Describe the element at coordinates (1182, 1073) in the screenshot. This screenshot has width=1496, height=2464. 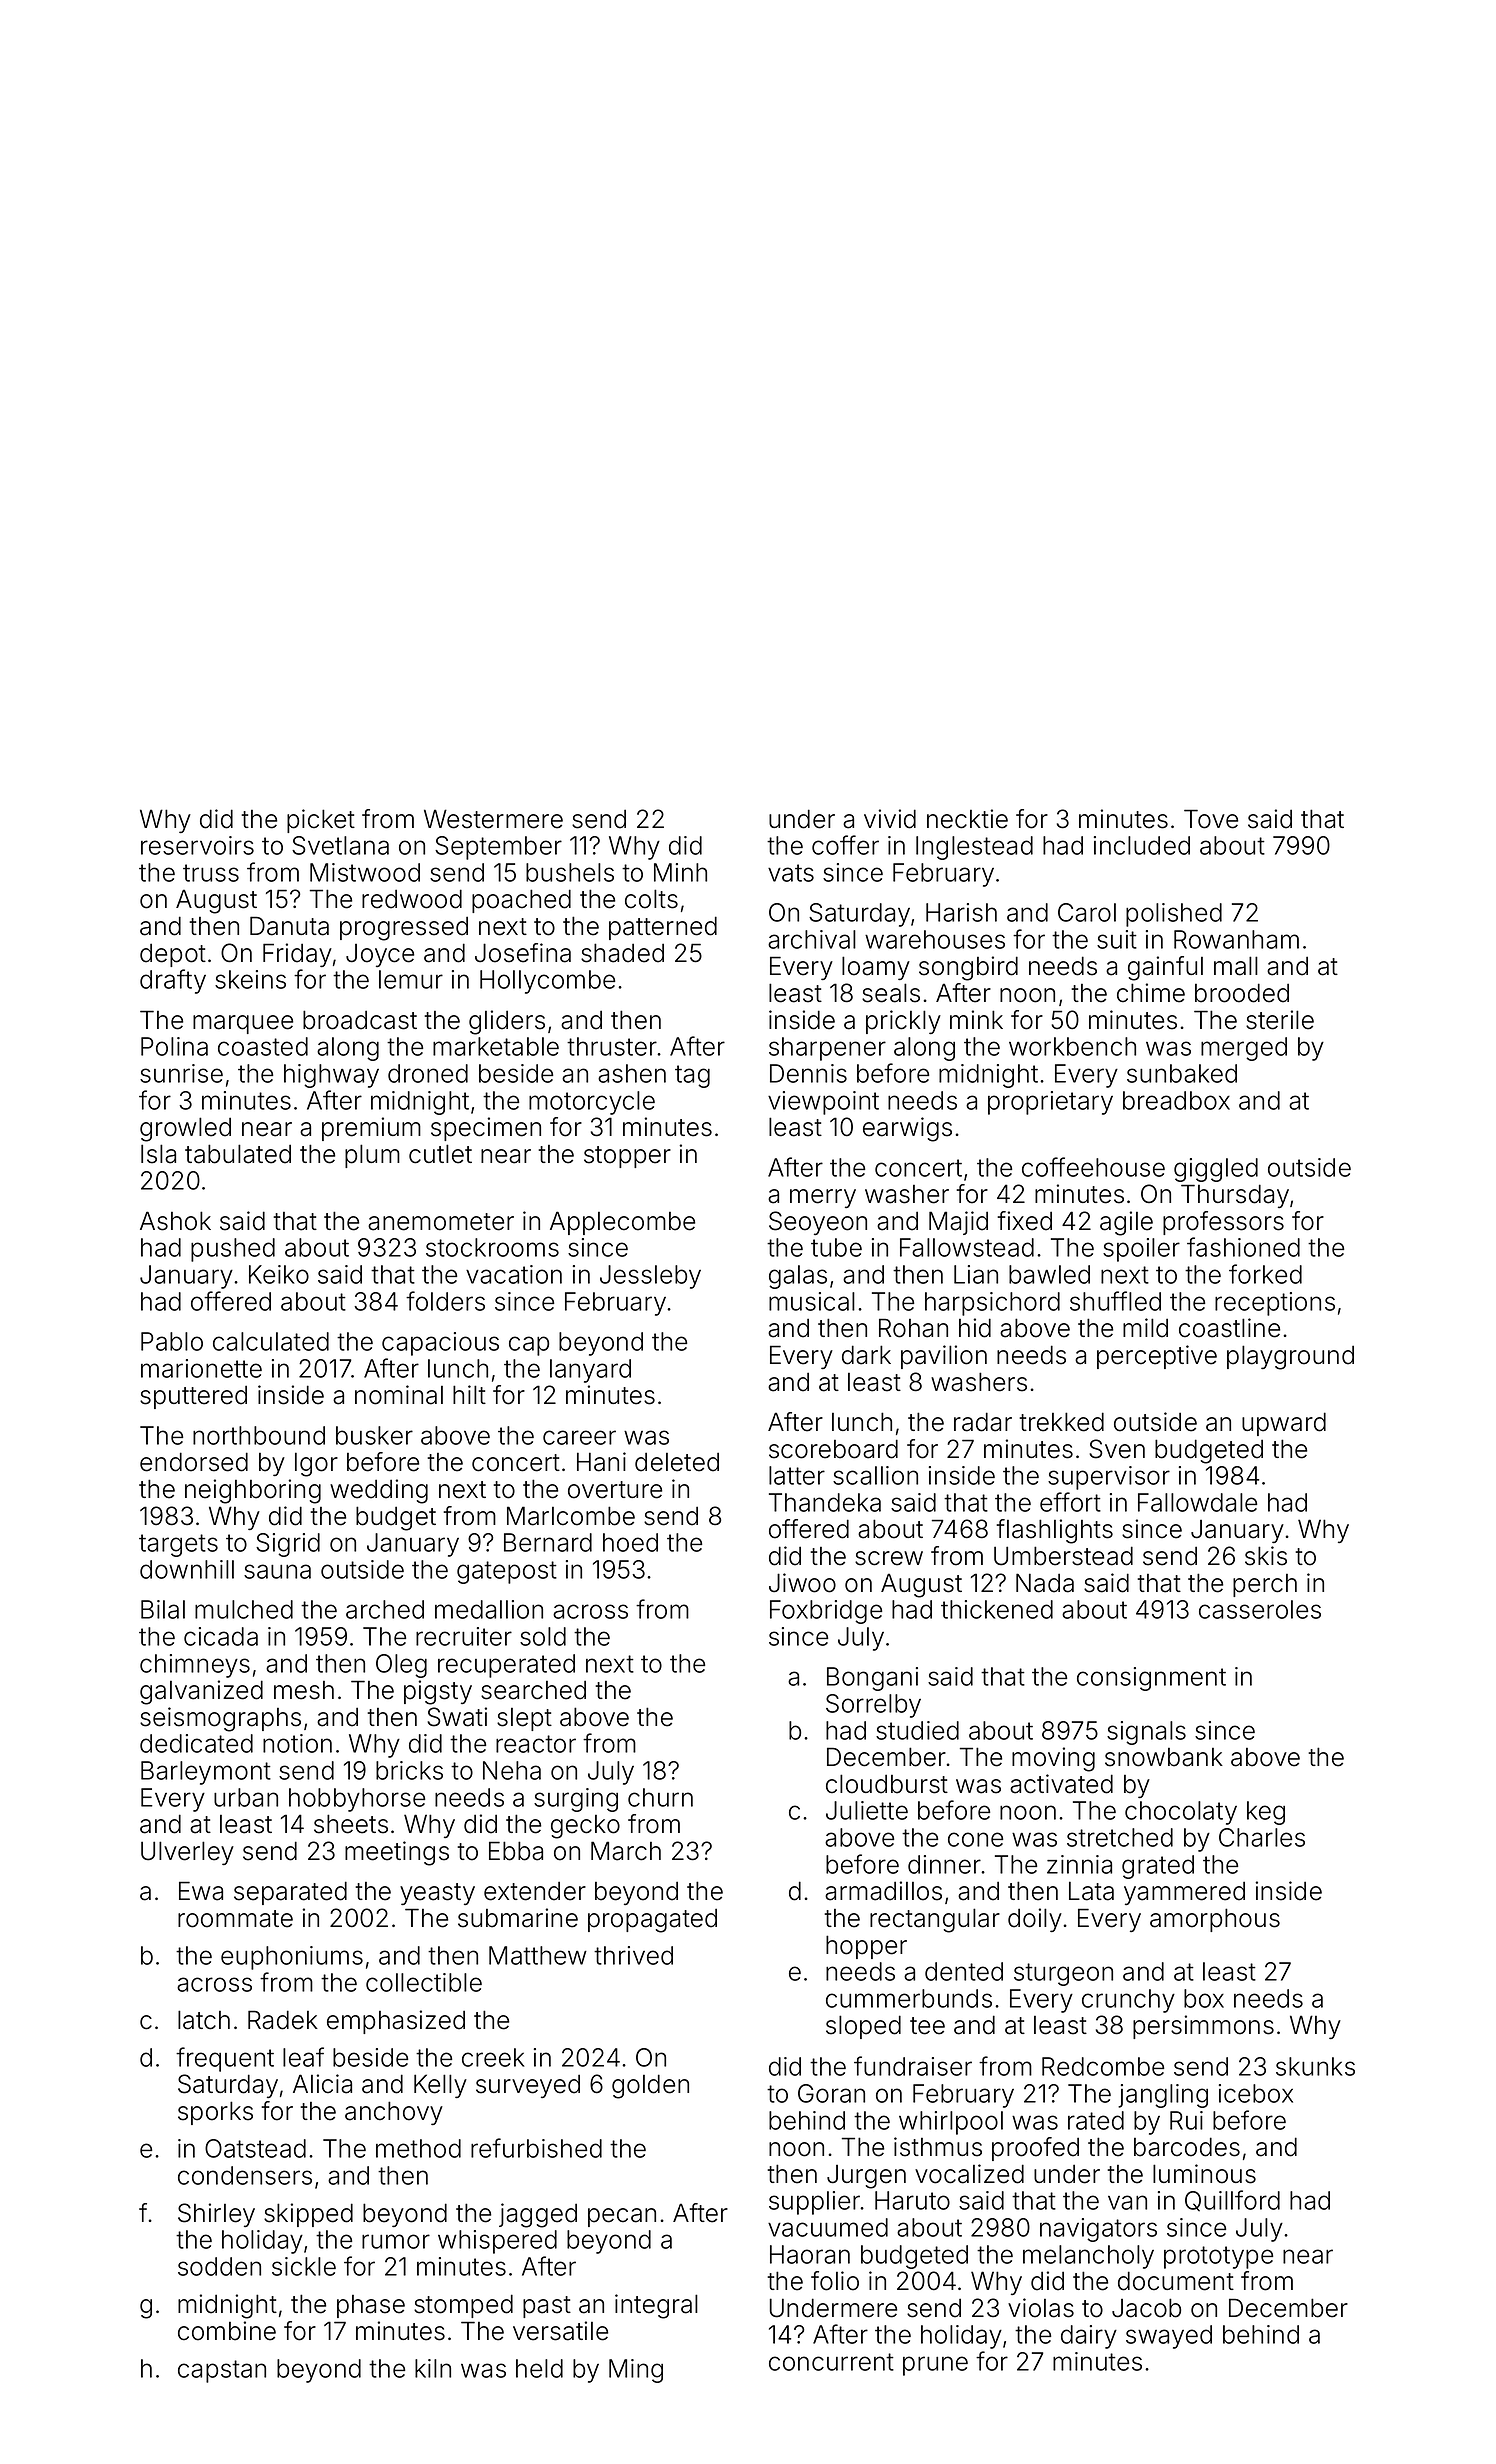
I see `sunbaked` at that location.
